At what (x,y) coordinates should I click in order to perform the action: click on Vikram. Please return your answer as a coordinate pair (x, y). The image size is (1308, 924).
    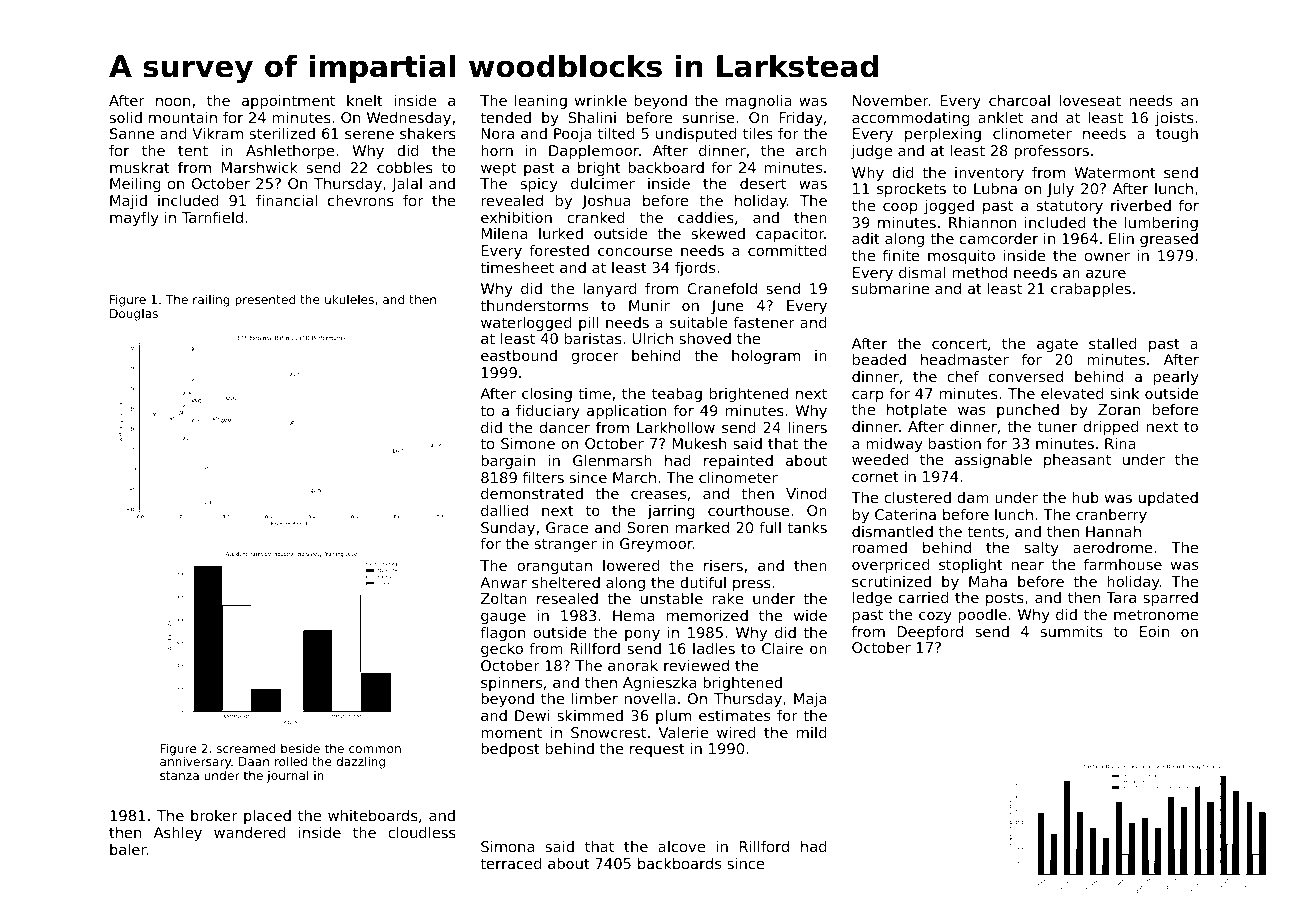
    Looking at the image, I should click on (217, 133).
